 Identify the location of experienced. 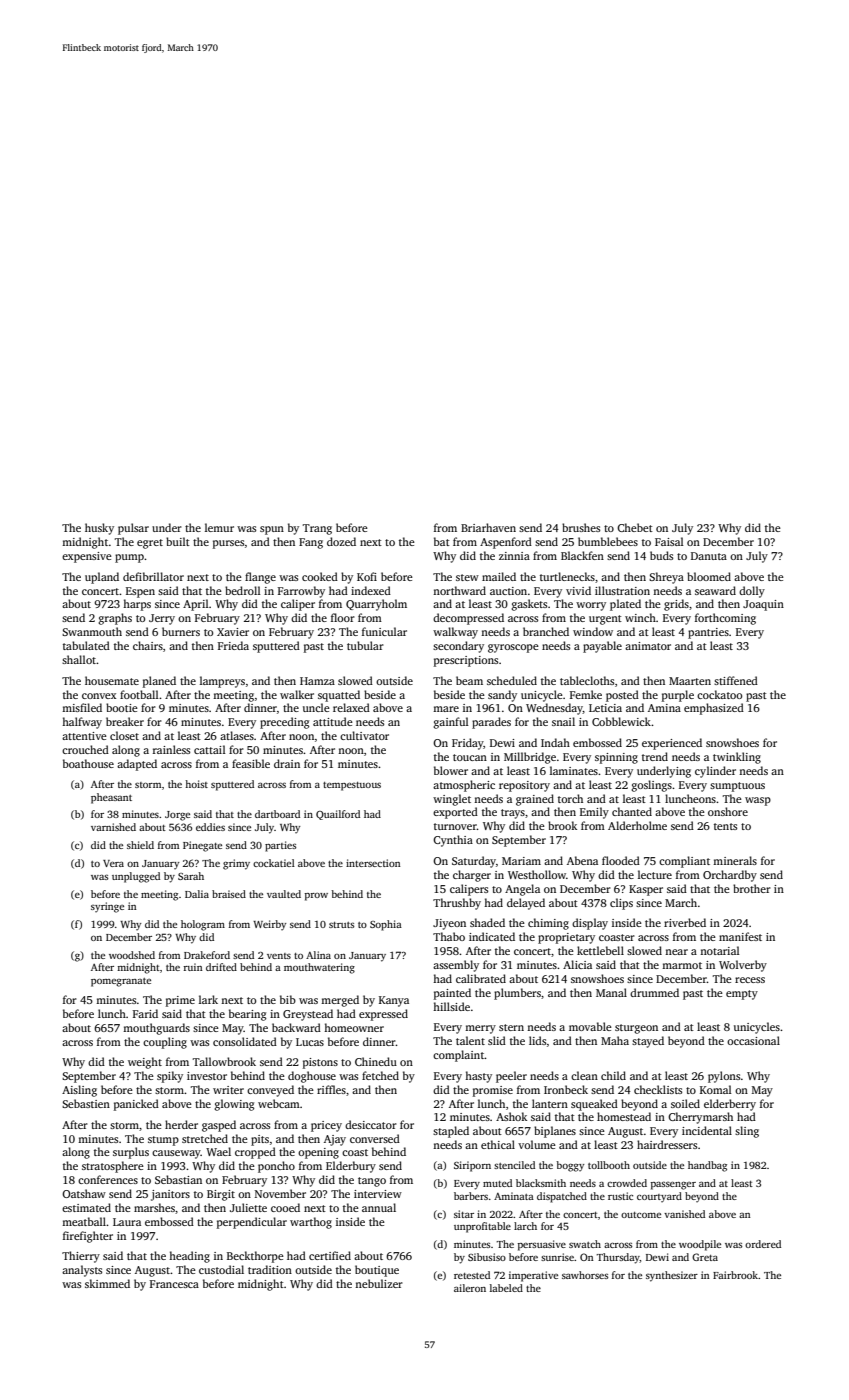
(672, 744).
